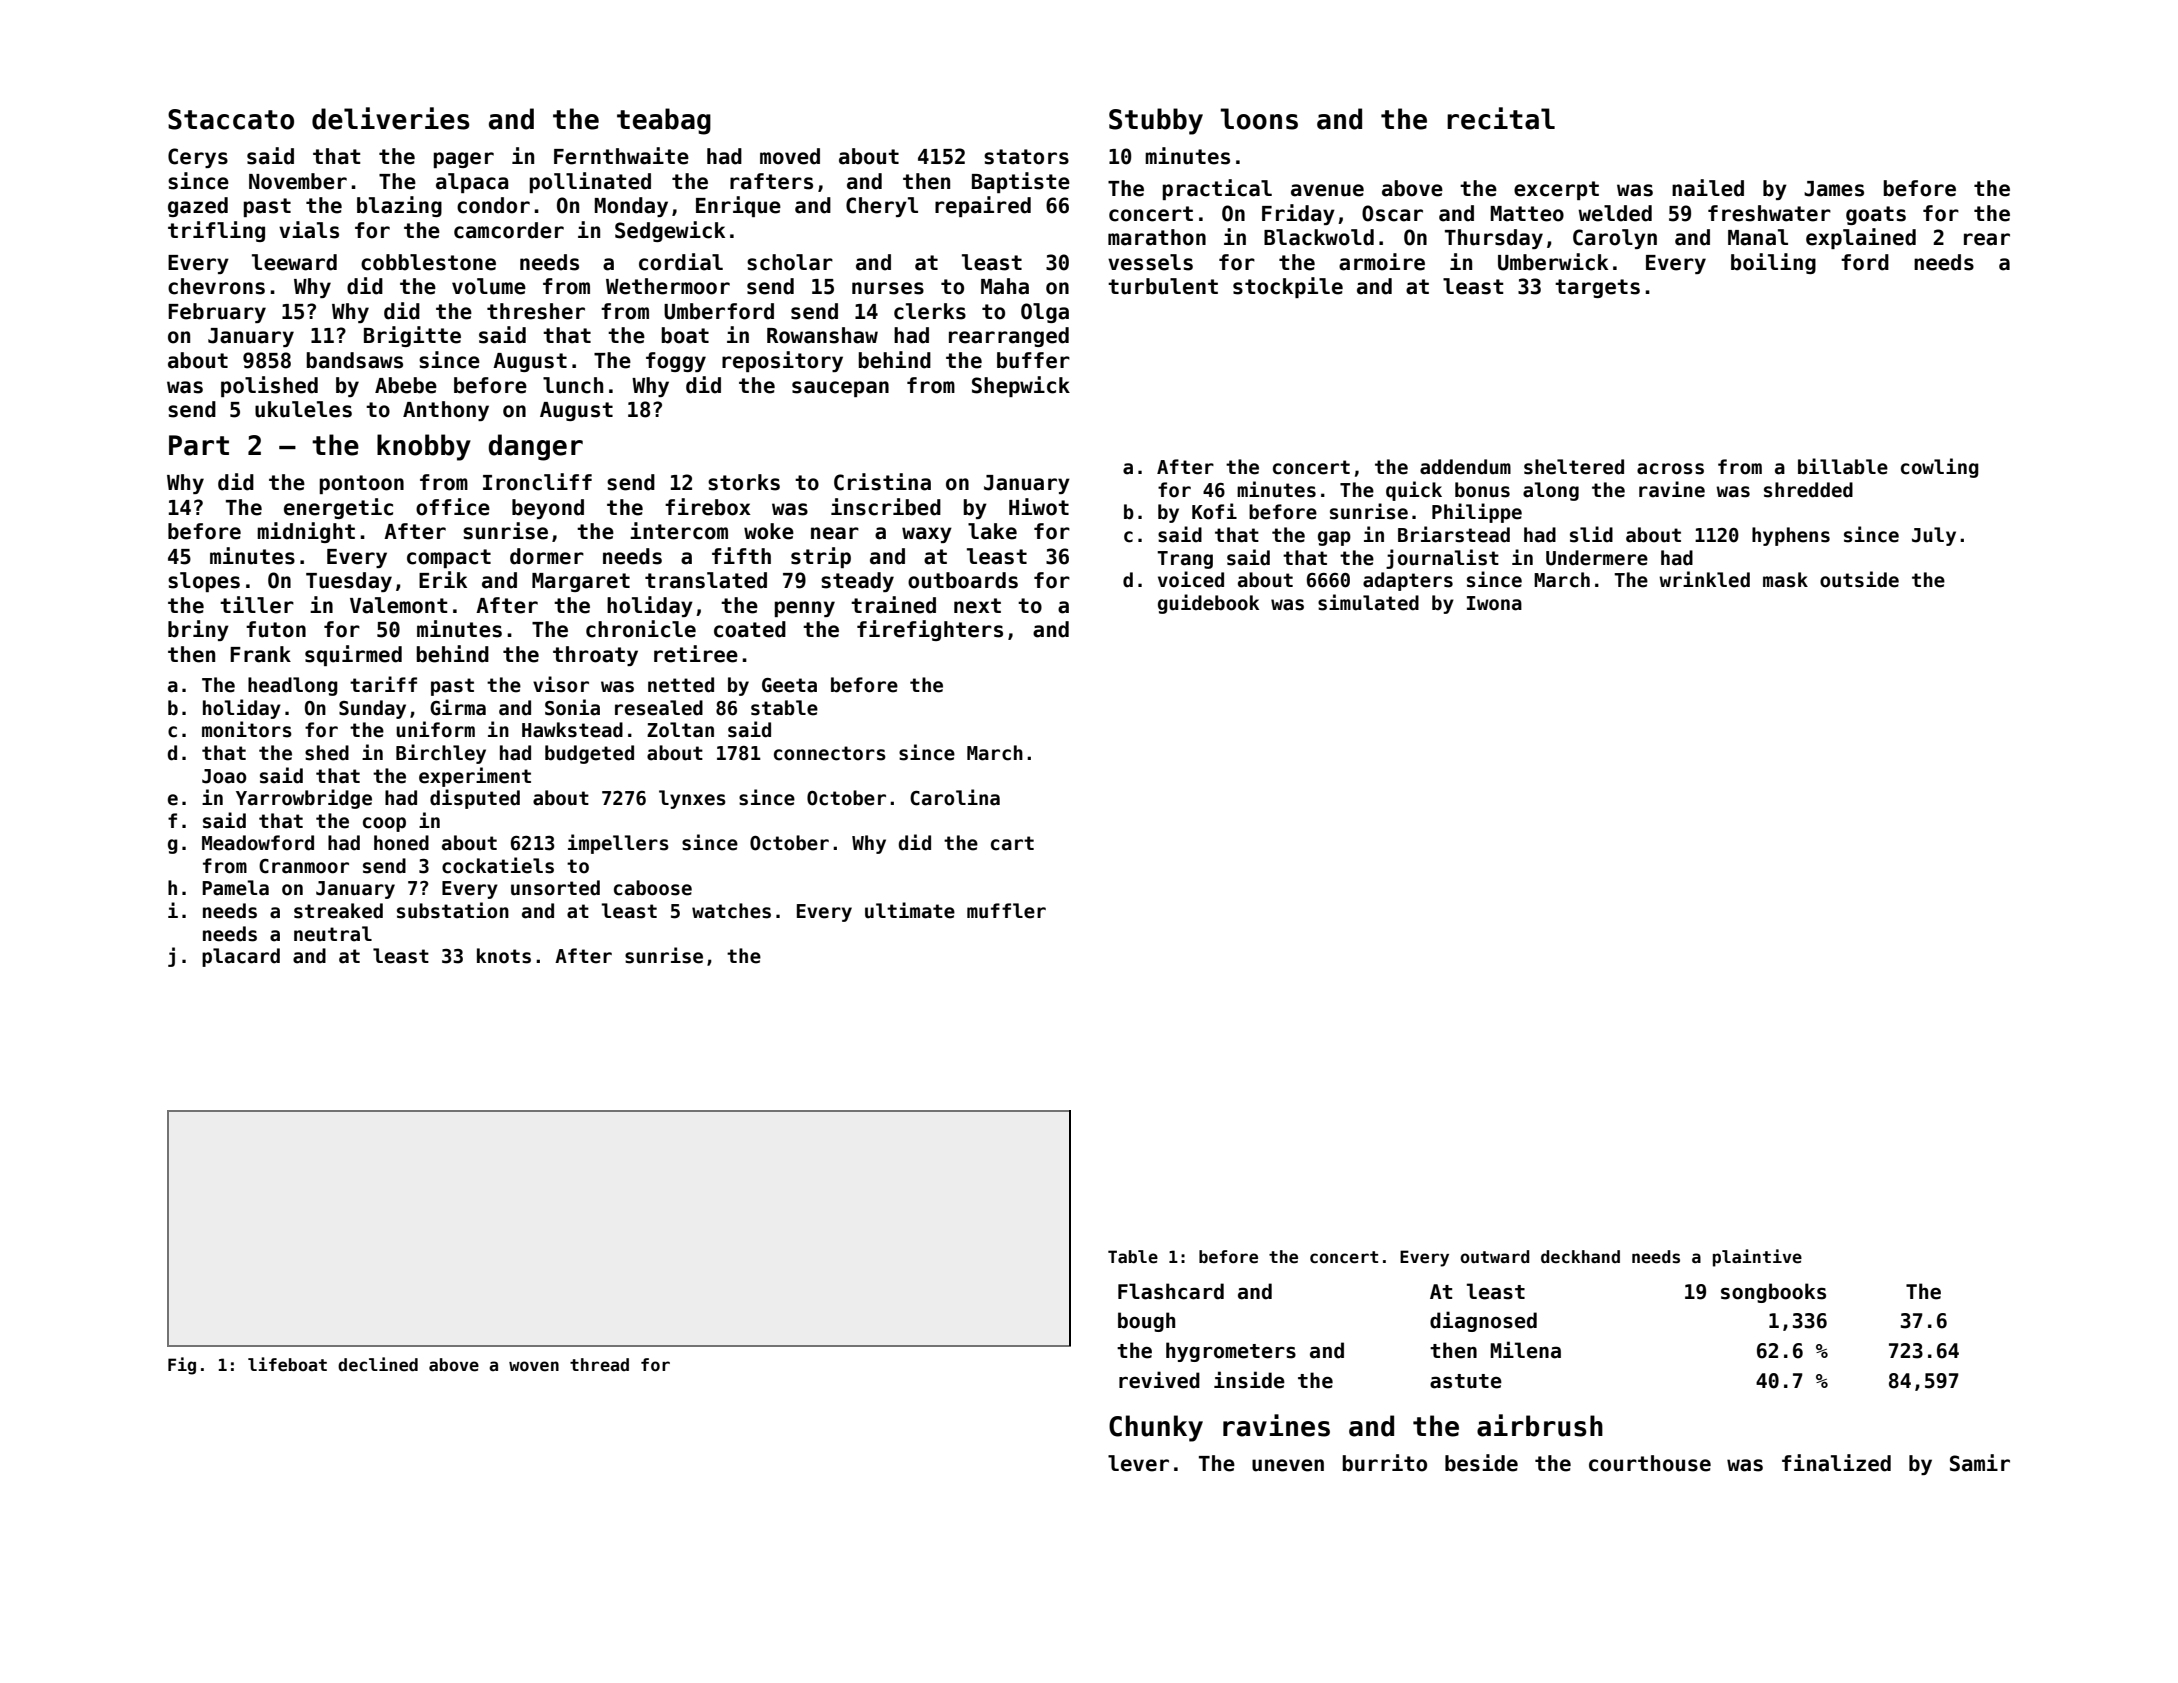 The image size is (2178, 1683). I want to click on cowling, so click(1940, 468).
